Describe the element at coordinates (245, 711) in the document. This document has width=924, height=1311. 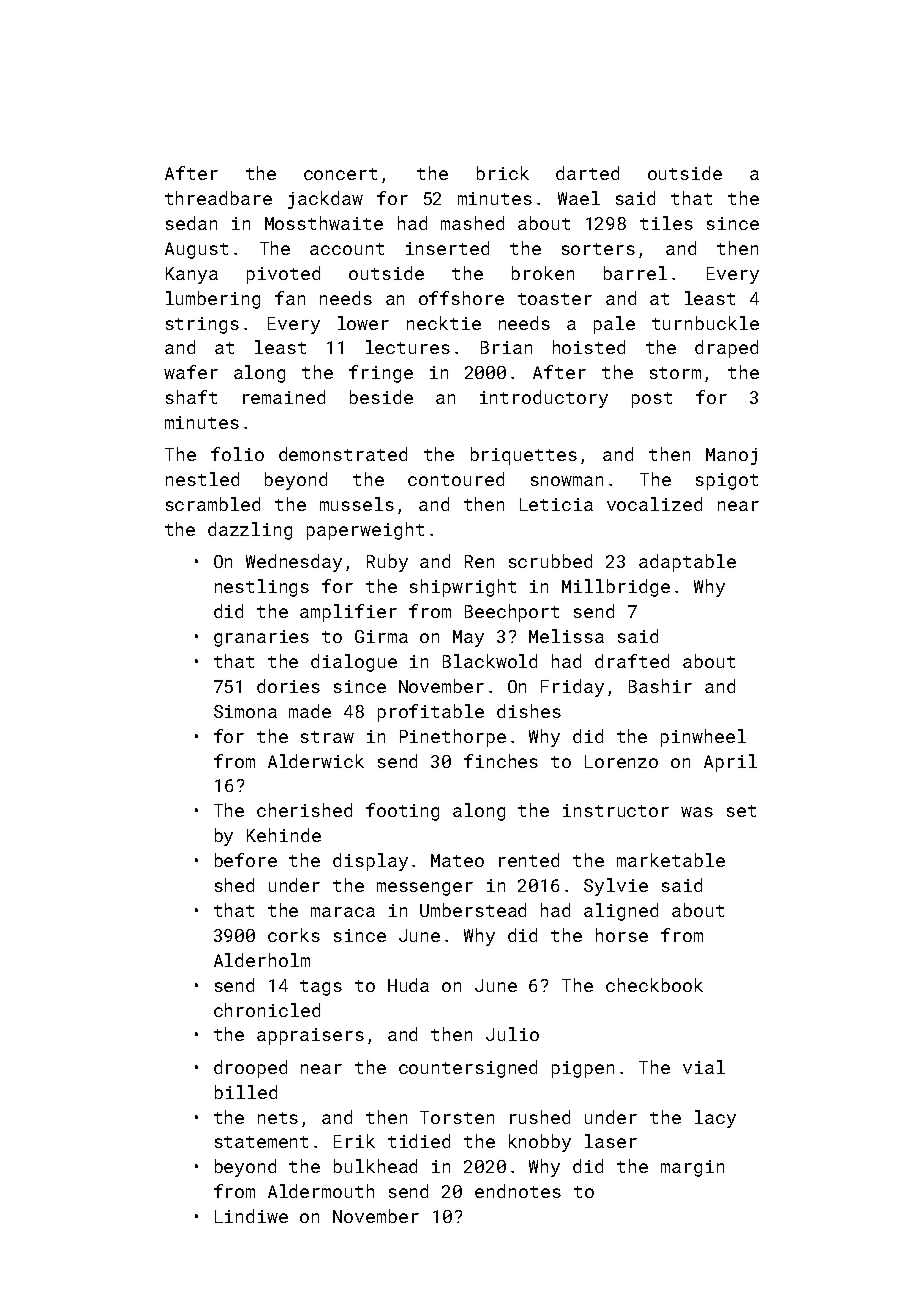
I see `Simona` at that location.
